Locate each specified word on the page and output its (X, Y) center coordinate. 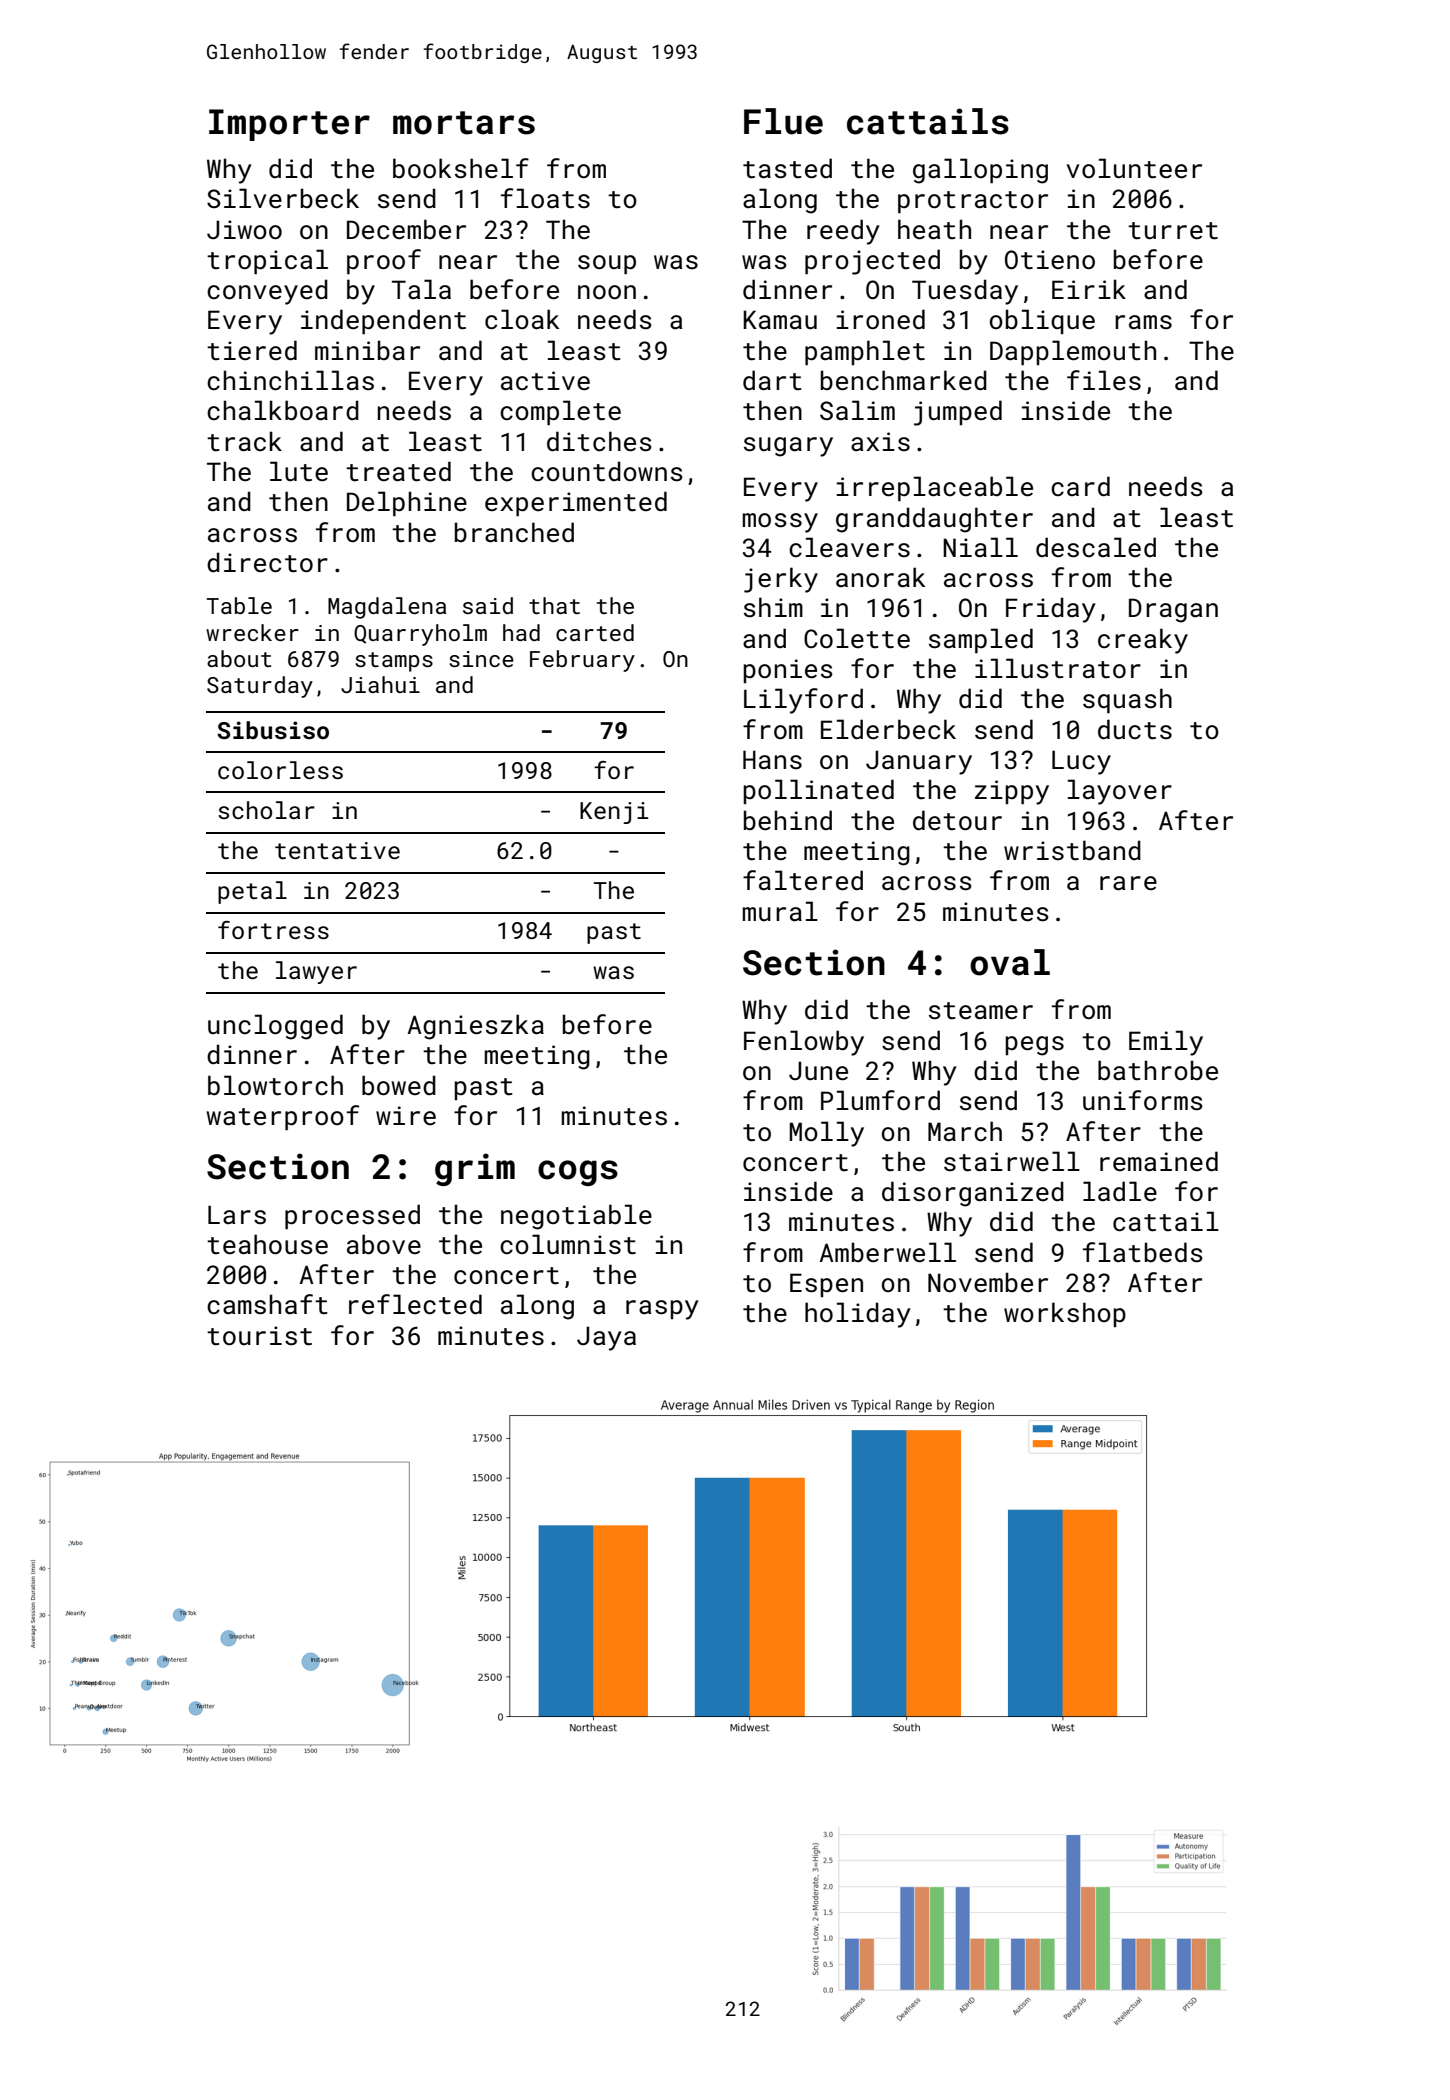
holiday (858, 1315)
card (1080, 486)
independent (383, 321)
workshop (1065, 1314)
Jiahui (380, 684)
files (1104, 380)
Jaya (606, 1338)
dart (772, 380)
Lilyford (803, 701)
